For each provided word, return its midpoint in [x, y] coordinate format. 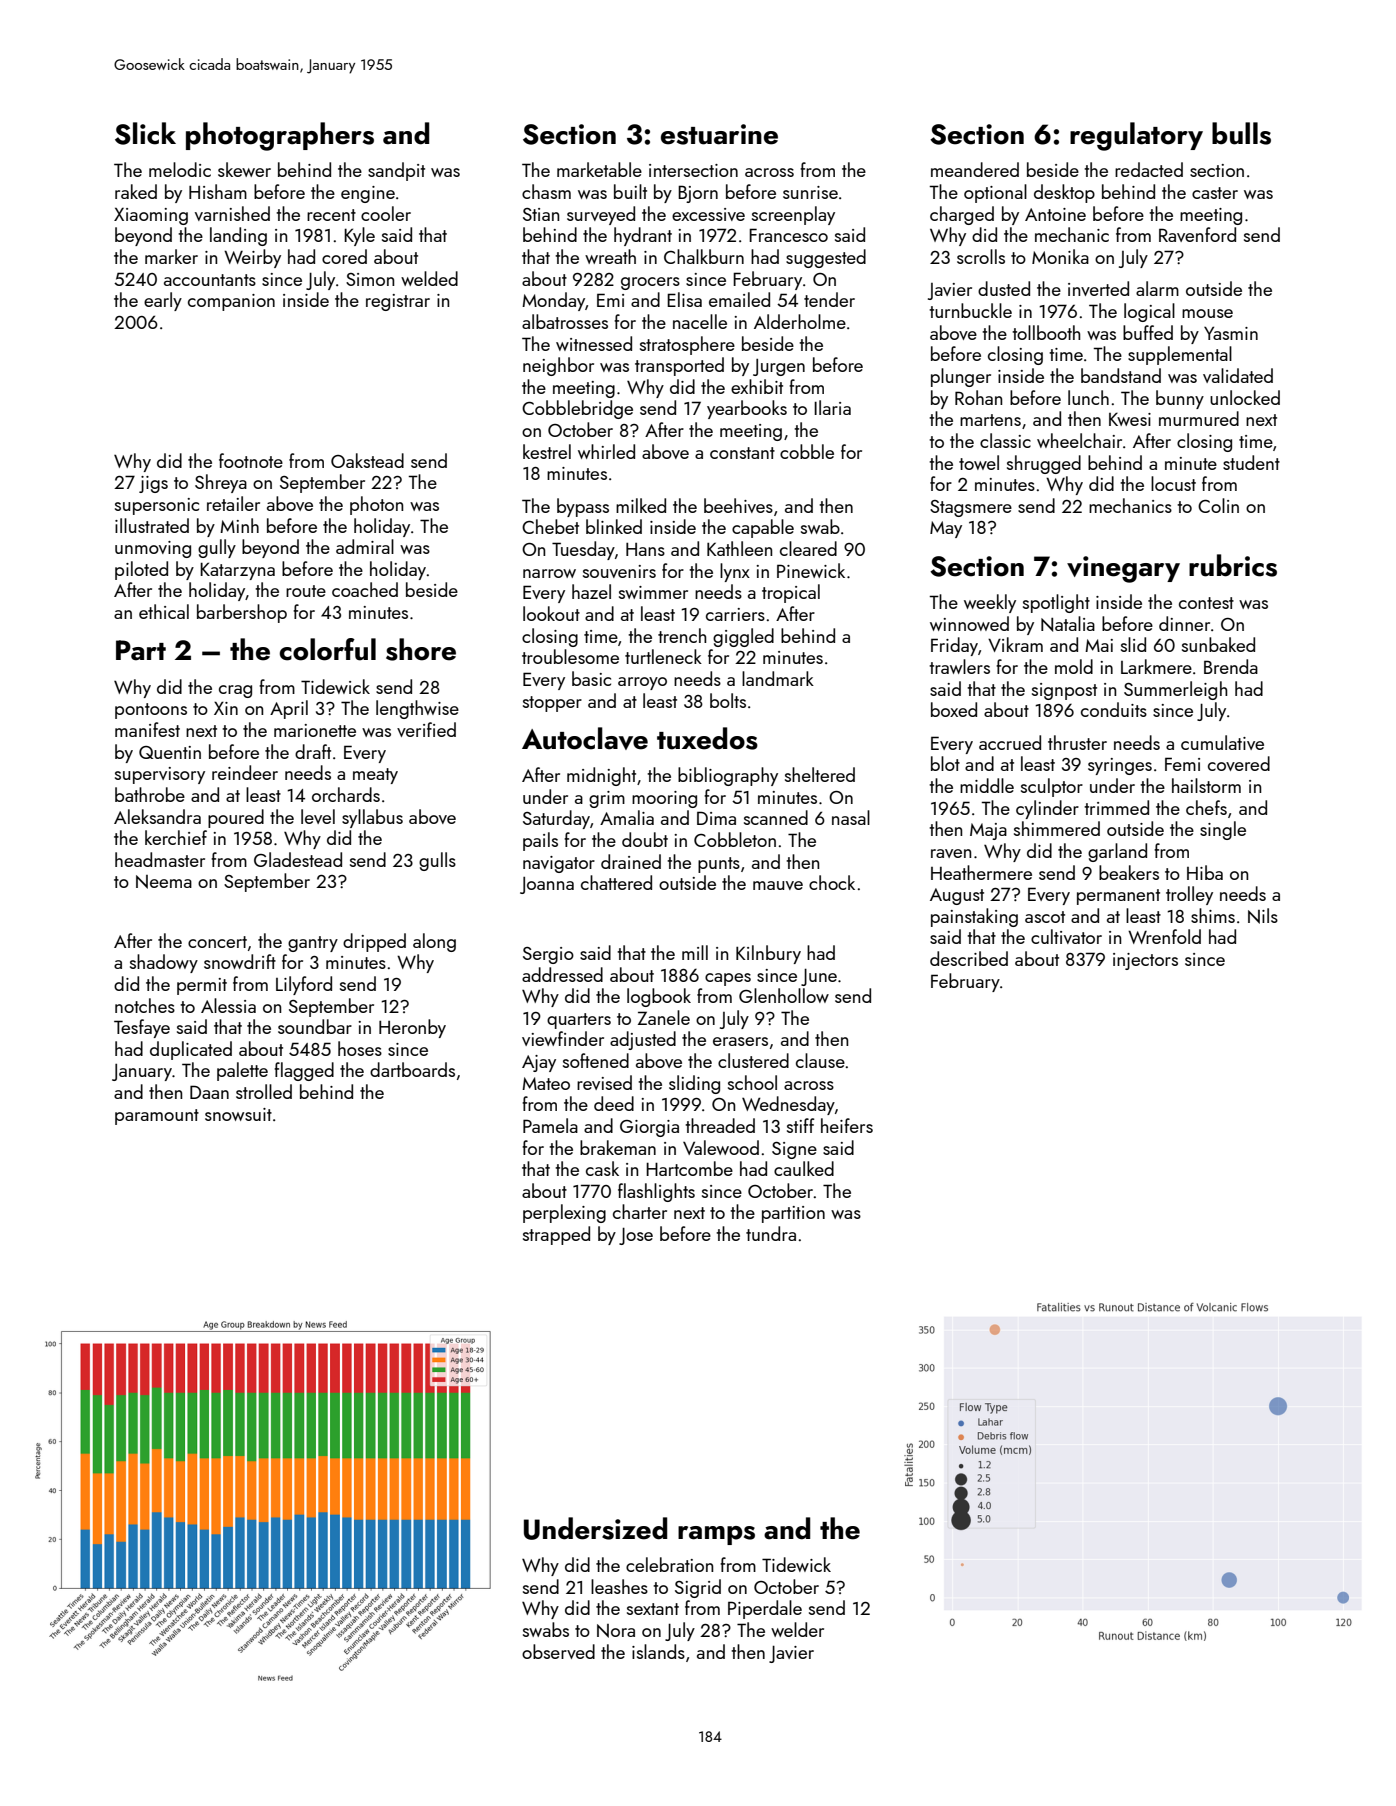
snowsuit [238, 1114]
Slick [145, 133]
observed [558, 1651]
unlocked [1245, 397]
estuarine [719, 134]
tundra [771, 1233]
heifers [847, 1125]
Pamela [550, 1125]
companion [231, 302]
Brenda [1231, 666]
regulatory [1136, 136]
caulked [804, 1168]
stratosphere [687, 345]
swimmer [653, 592]
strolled [264, 1091]
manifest [147, 729]
